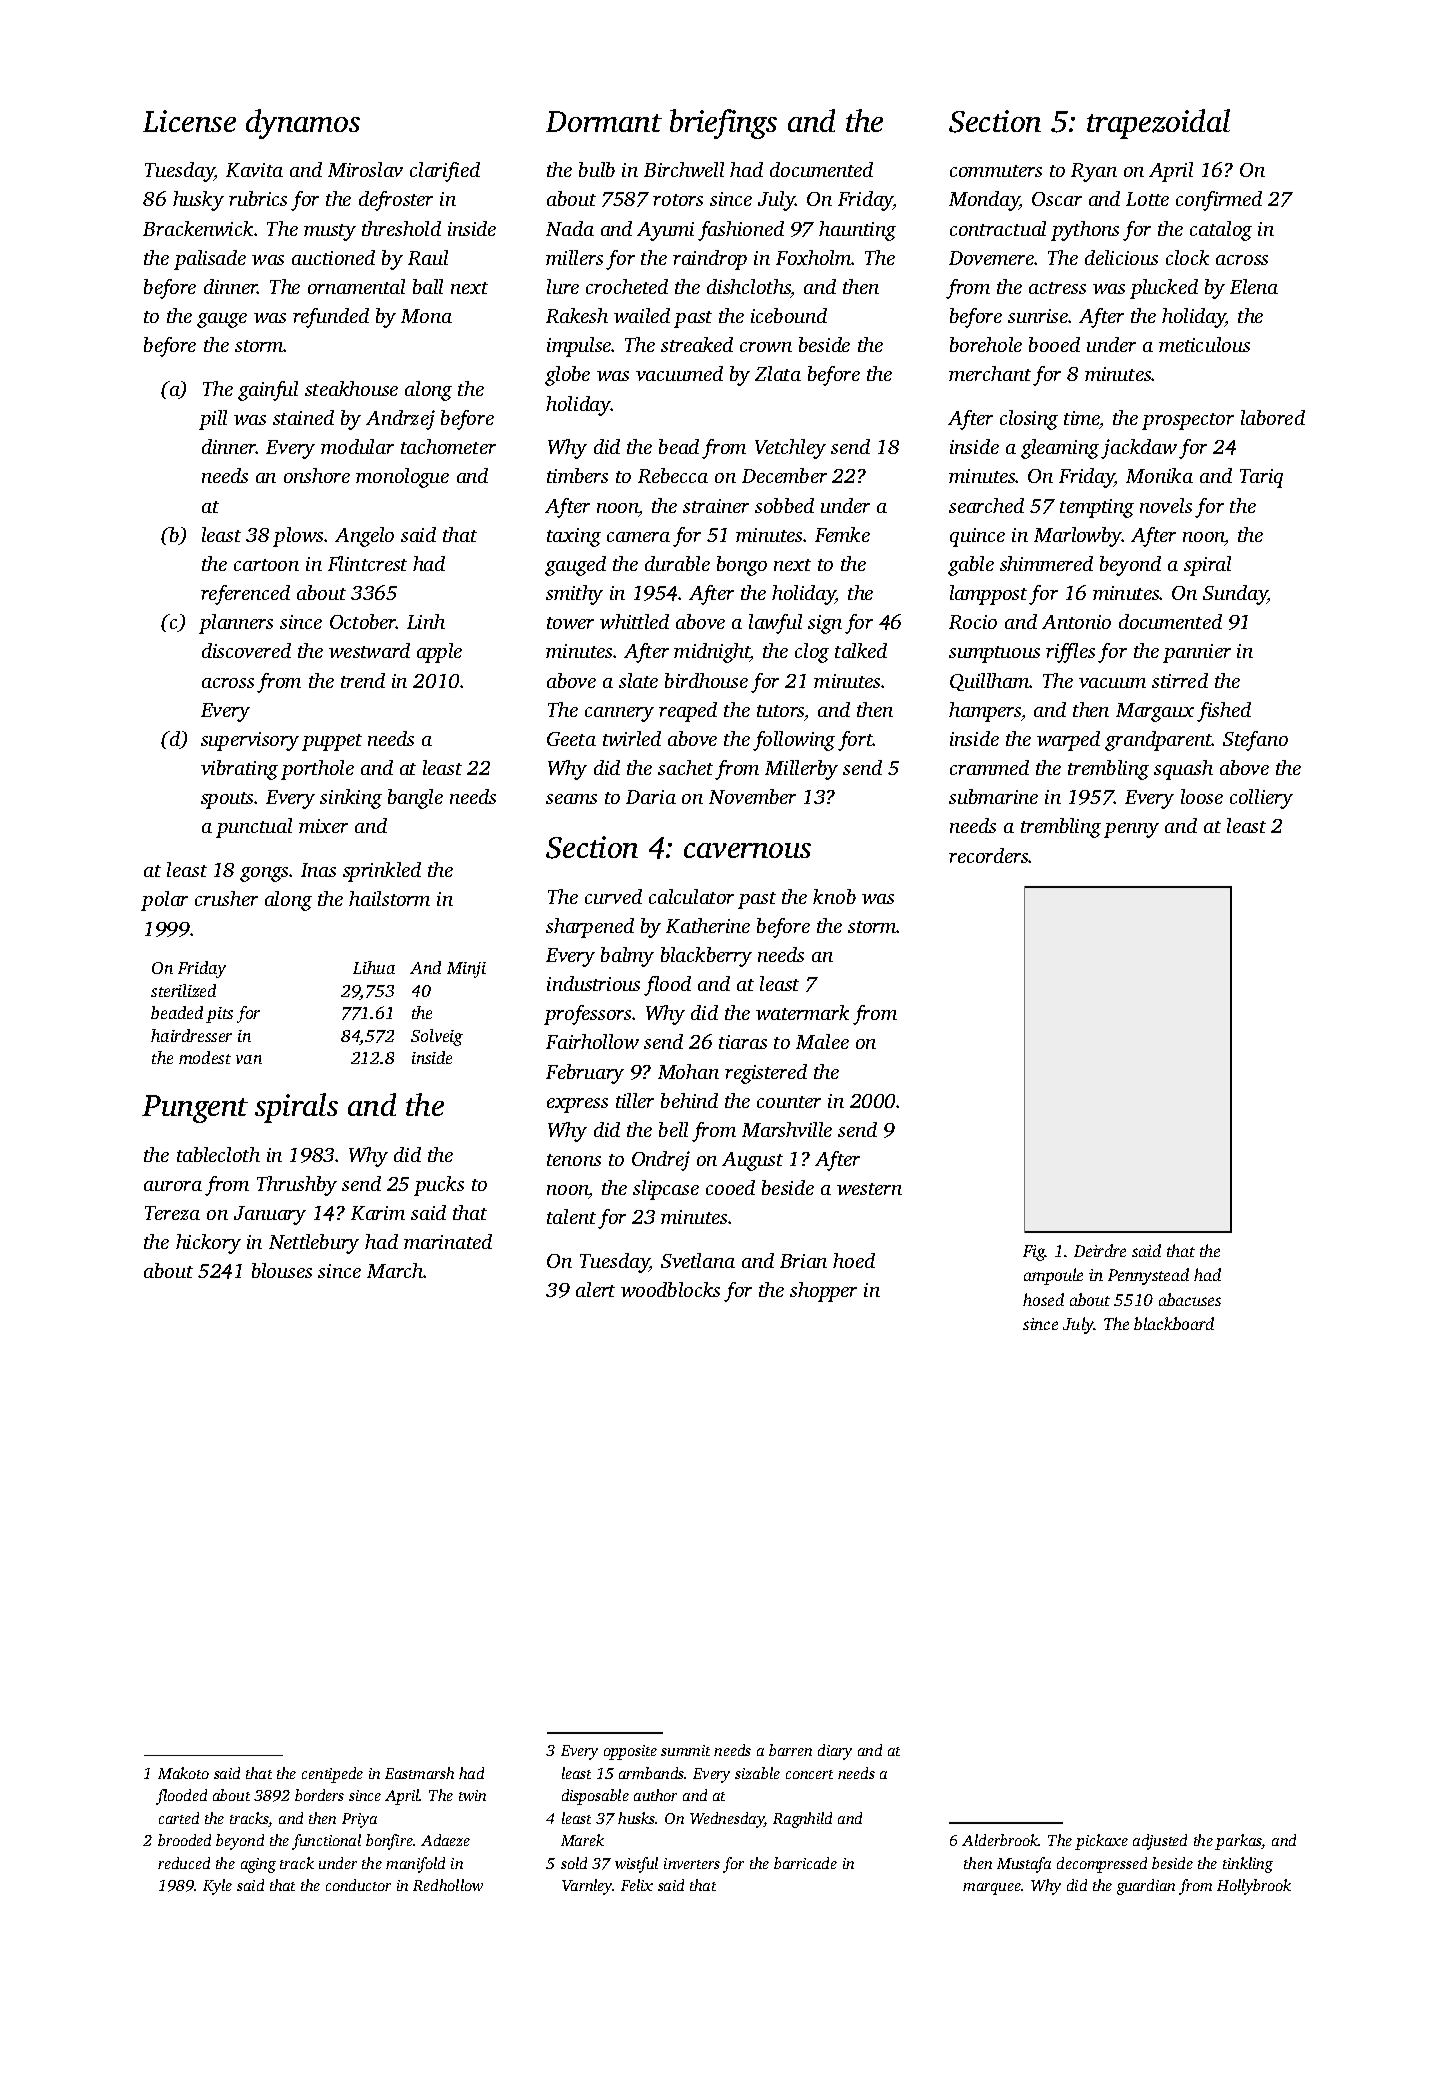  Describe the element at coordinates (723, 124) in the image. I see `briefings` at that location.
